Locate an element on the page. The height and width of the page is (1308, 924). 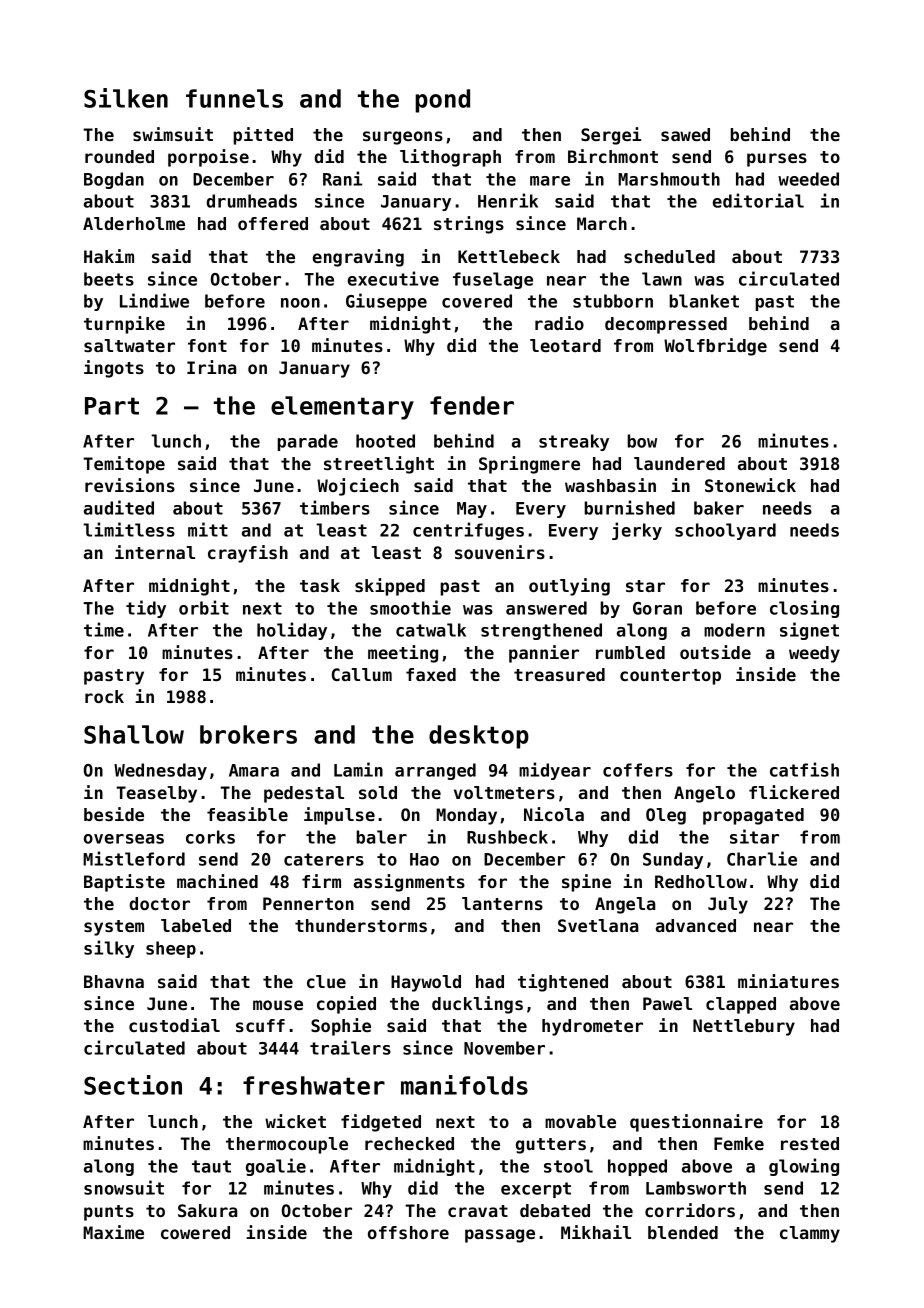
Alderholme is located at coordinates (134, 223).
